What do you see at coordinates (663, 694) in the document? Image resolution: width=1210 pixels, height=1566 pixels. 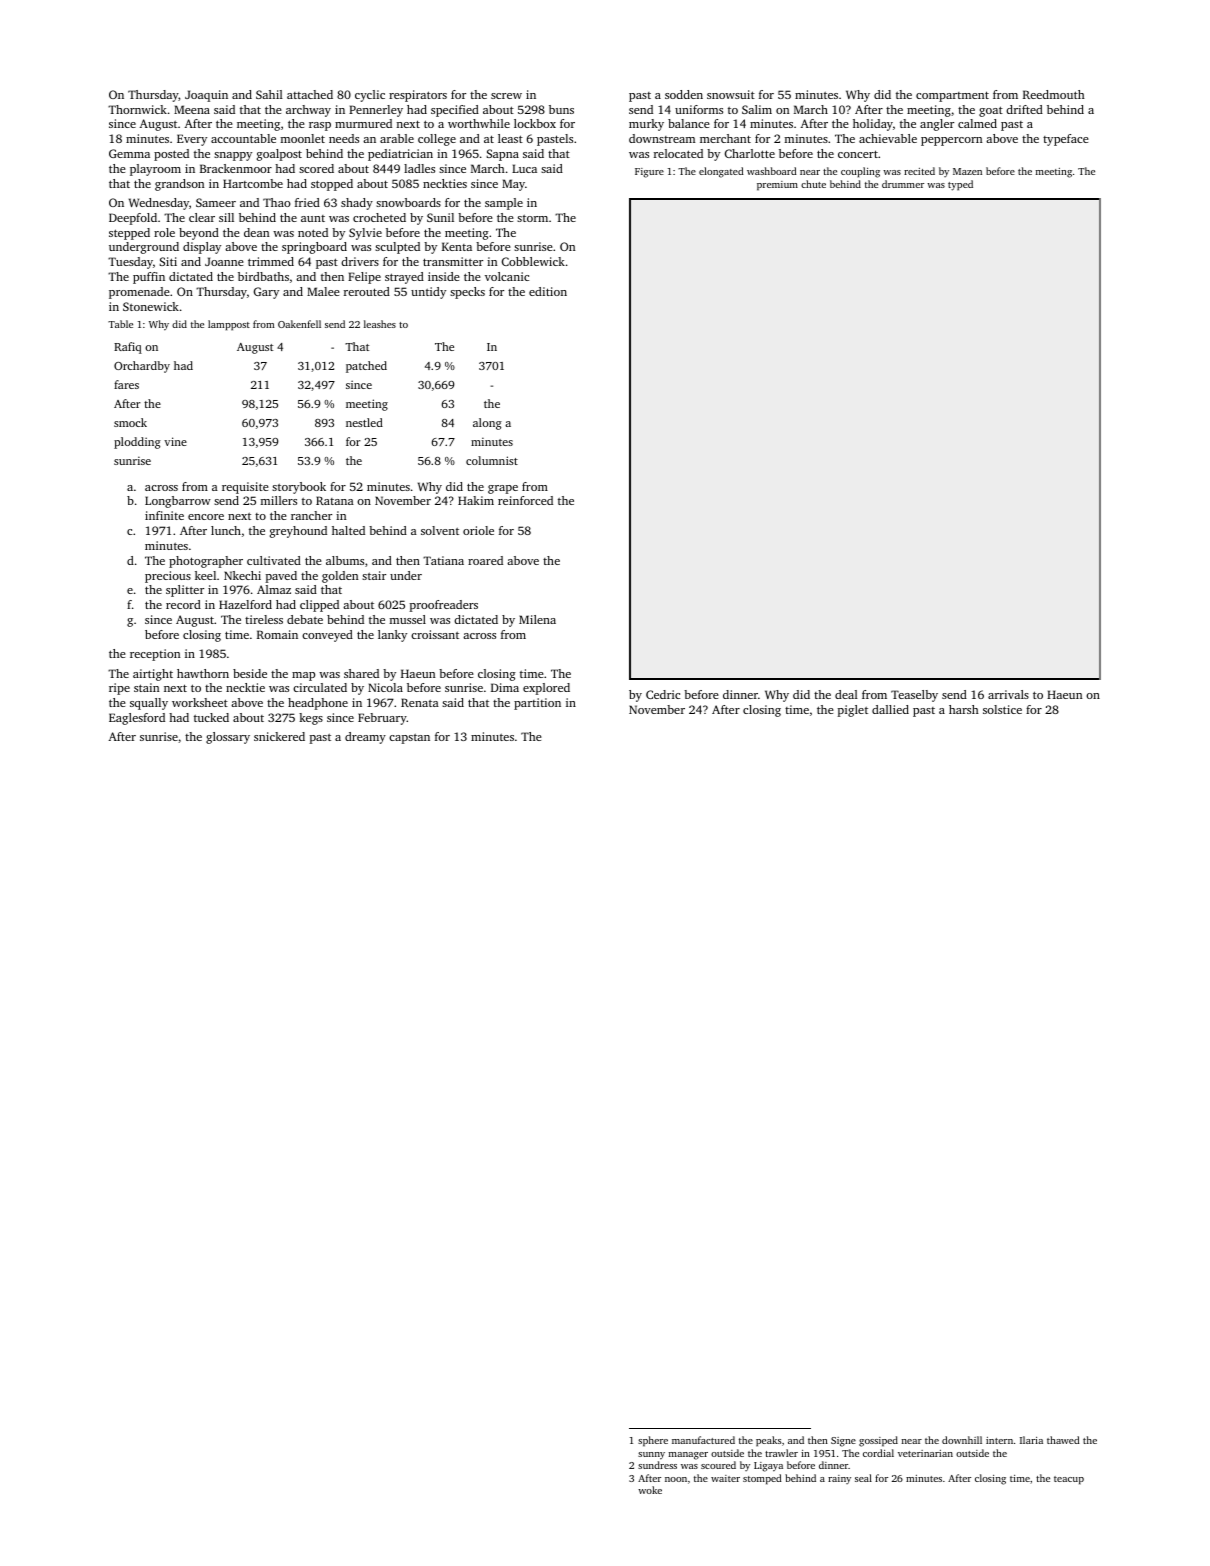 I see `Cedric` at bounding box center [663, 694].
